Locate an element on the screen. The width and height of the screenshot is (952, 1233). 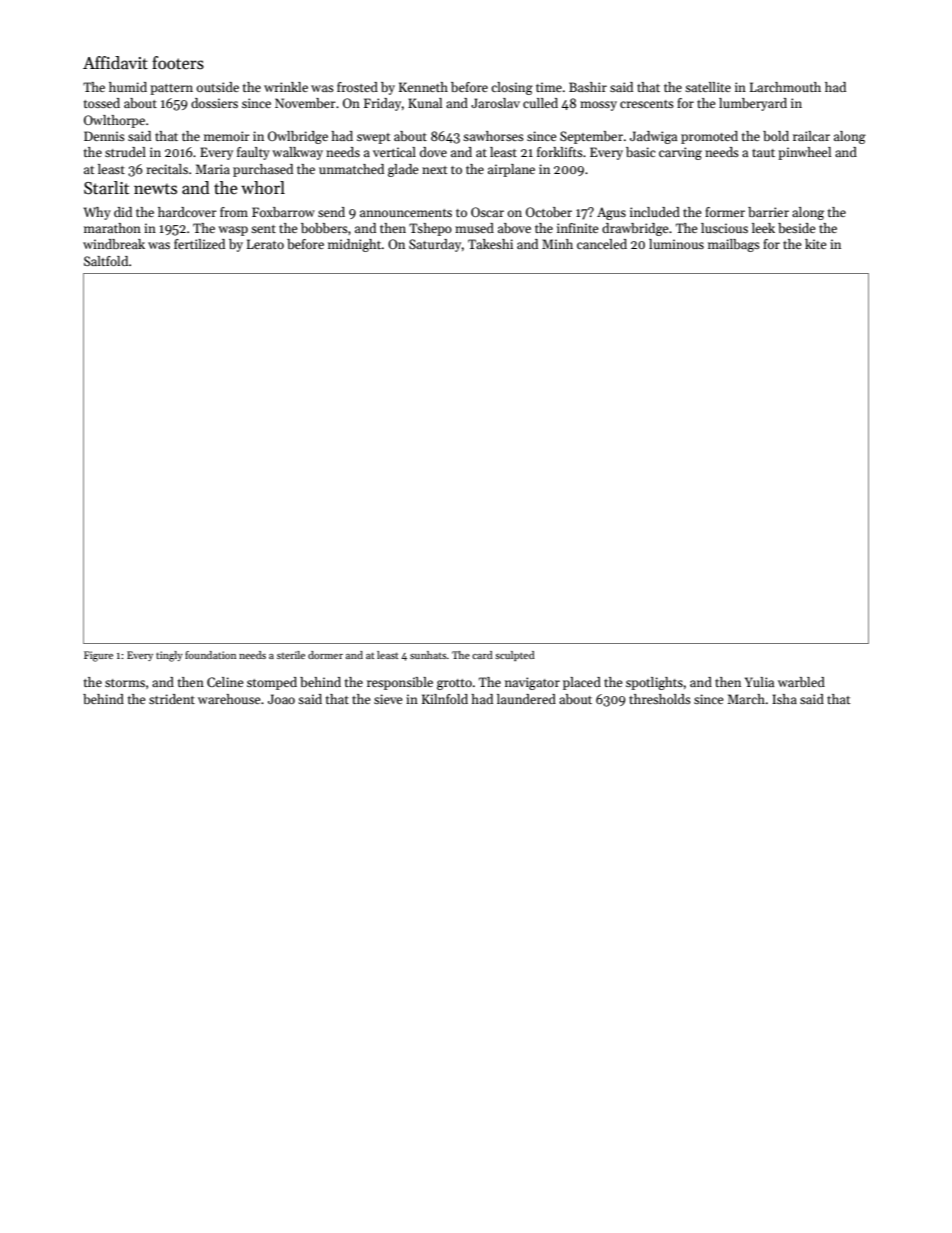
Minh is located at coordinates (557, 244).
